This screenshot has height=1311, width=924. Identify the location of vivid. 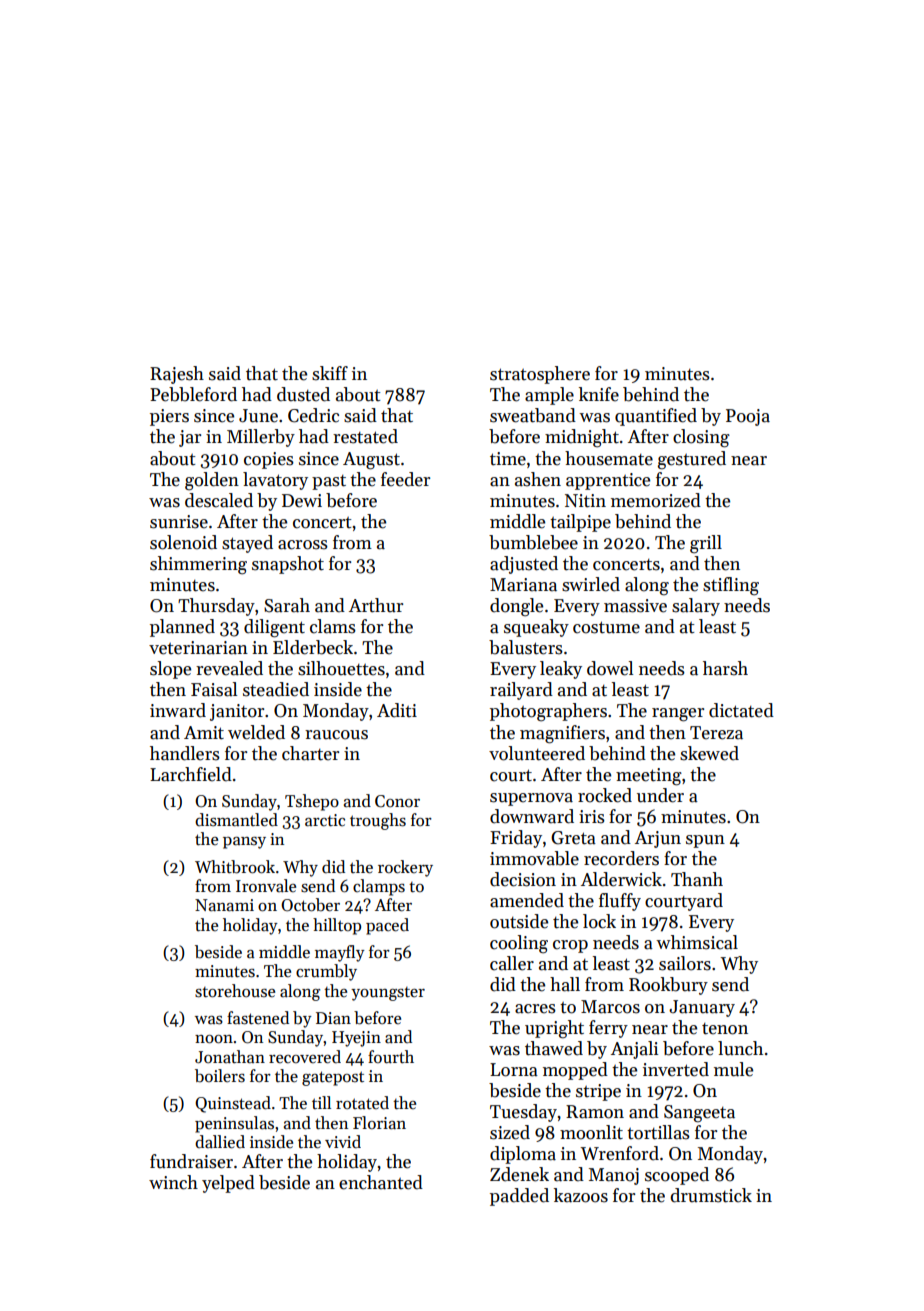
(343, 1141).
